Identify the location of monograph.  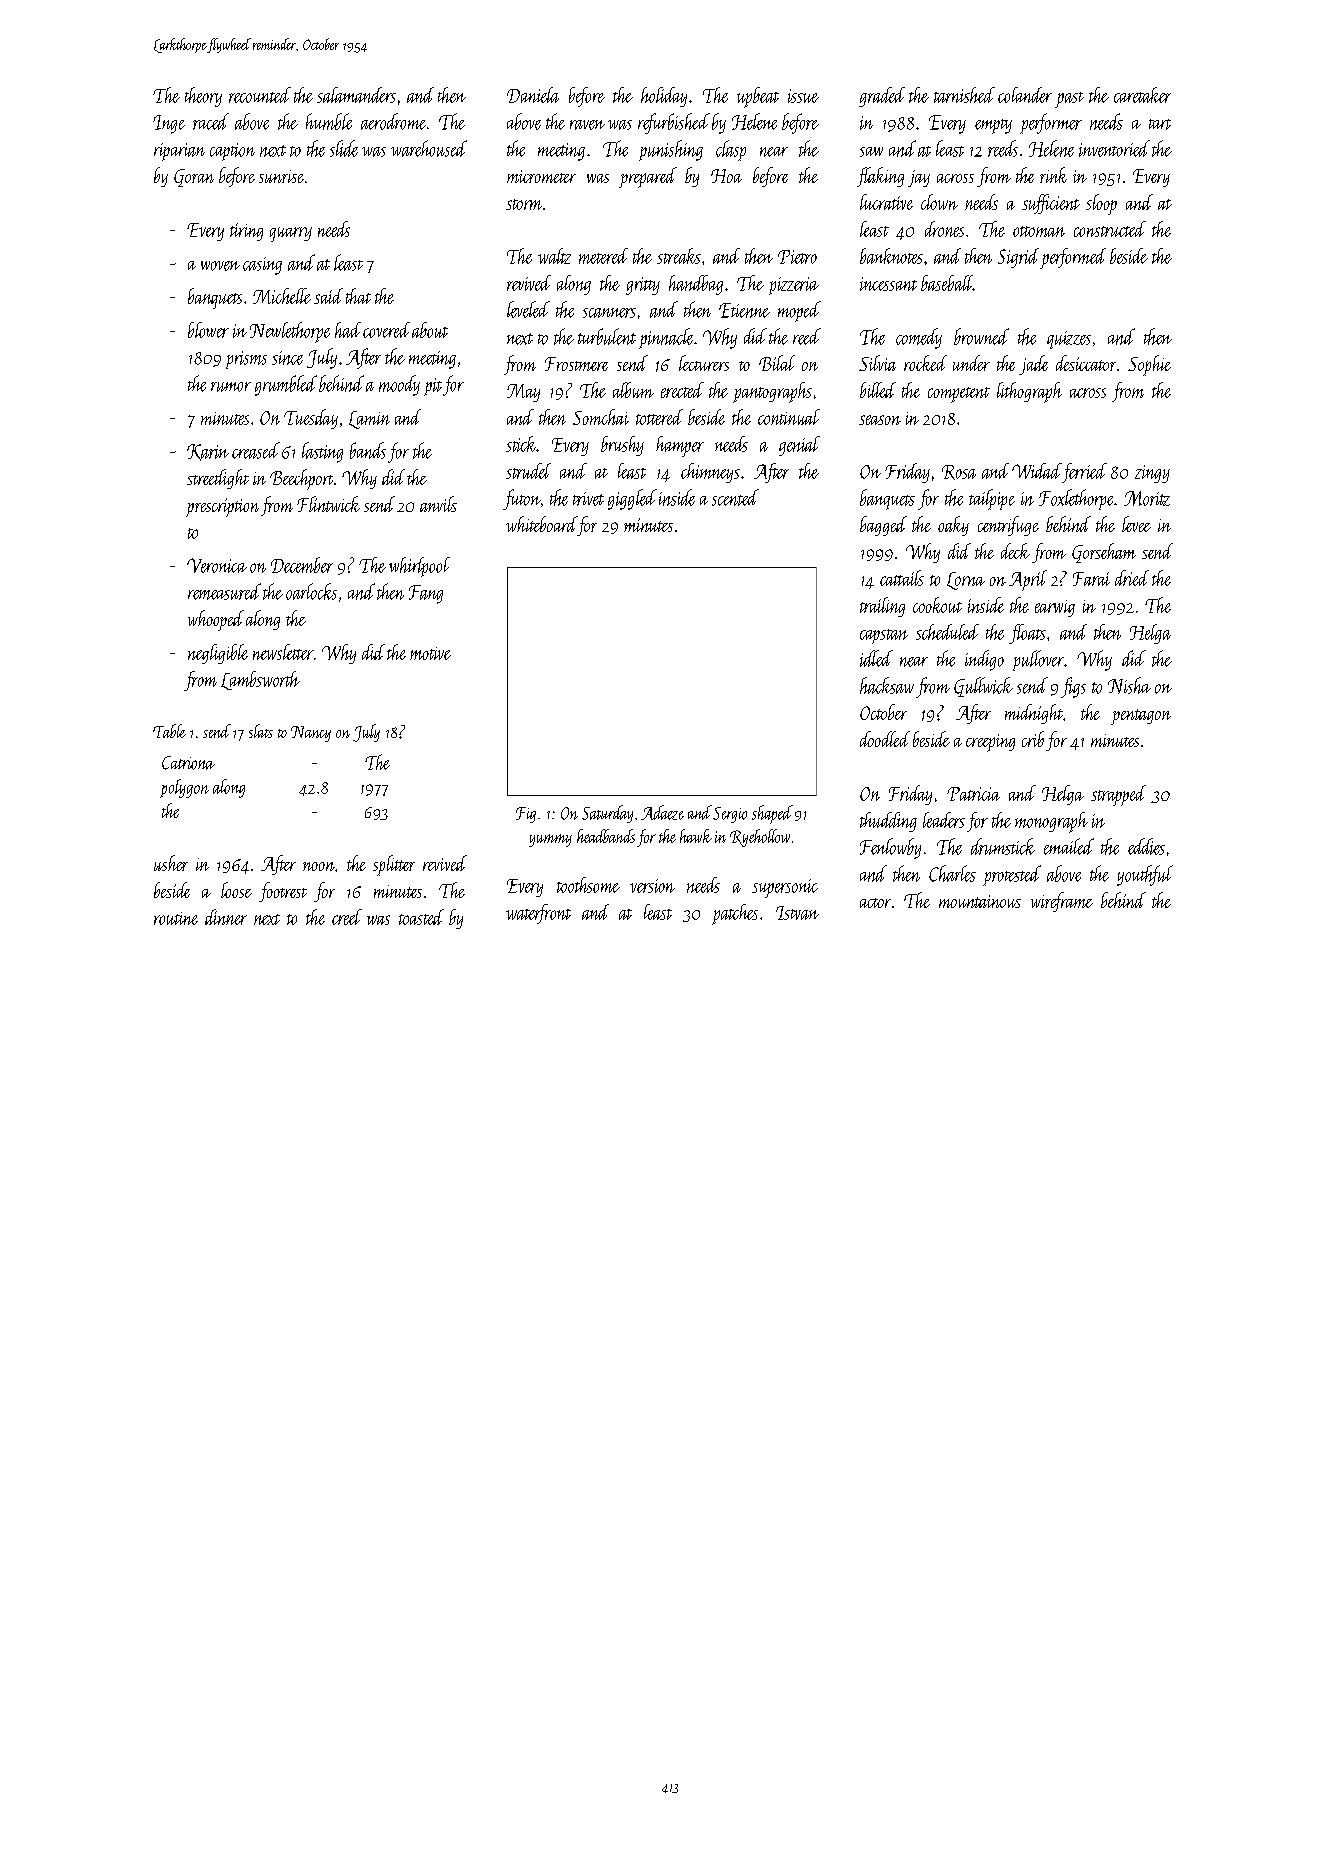
(1051, 822).
